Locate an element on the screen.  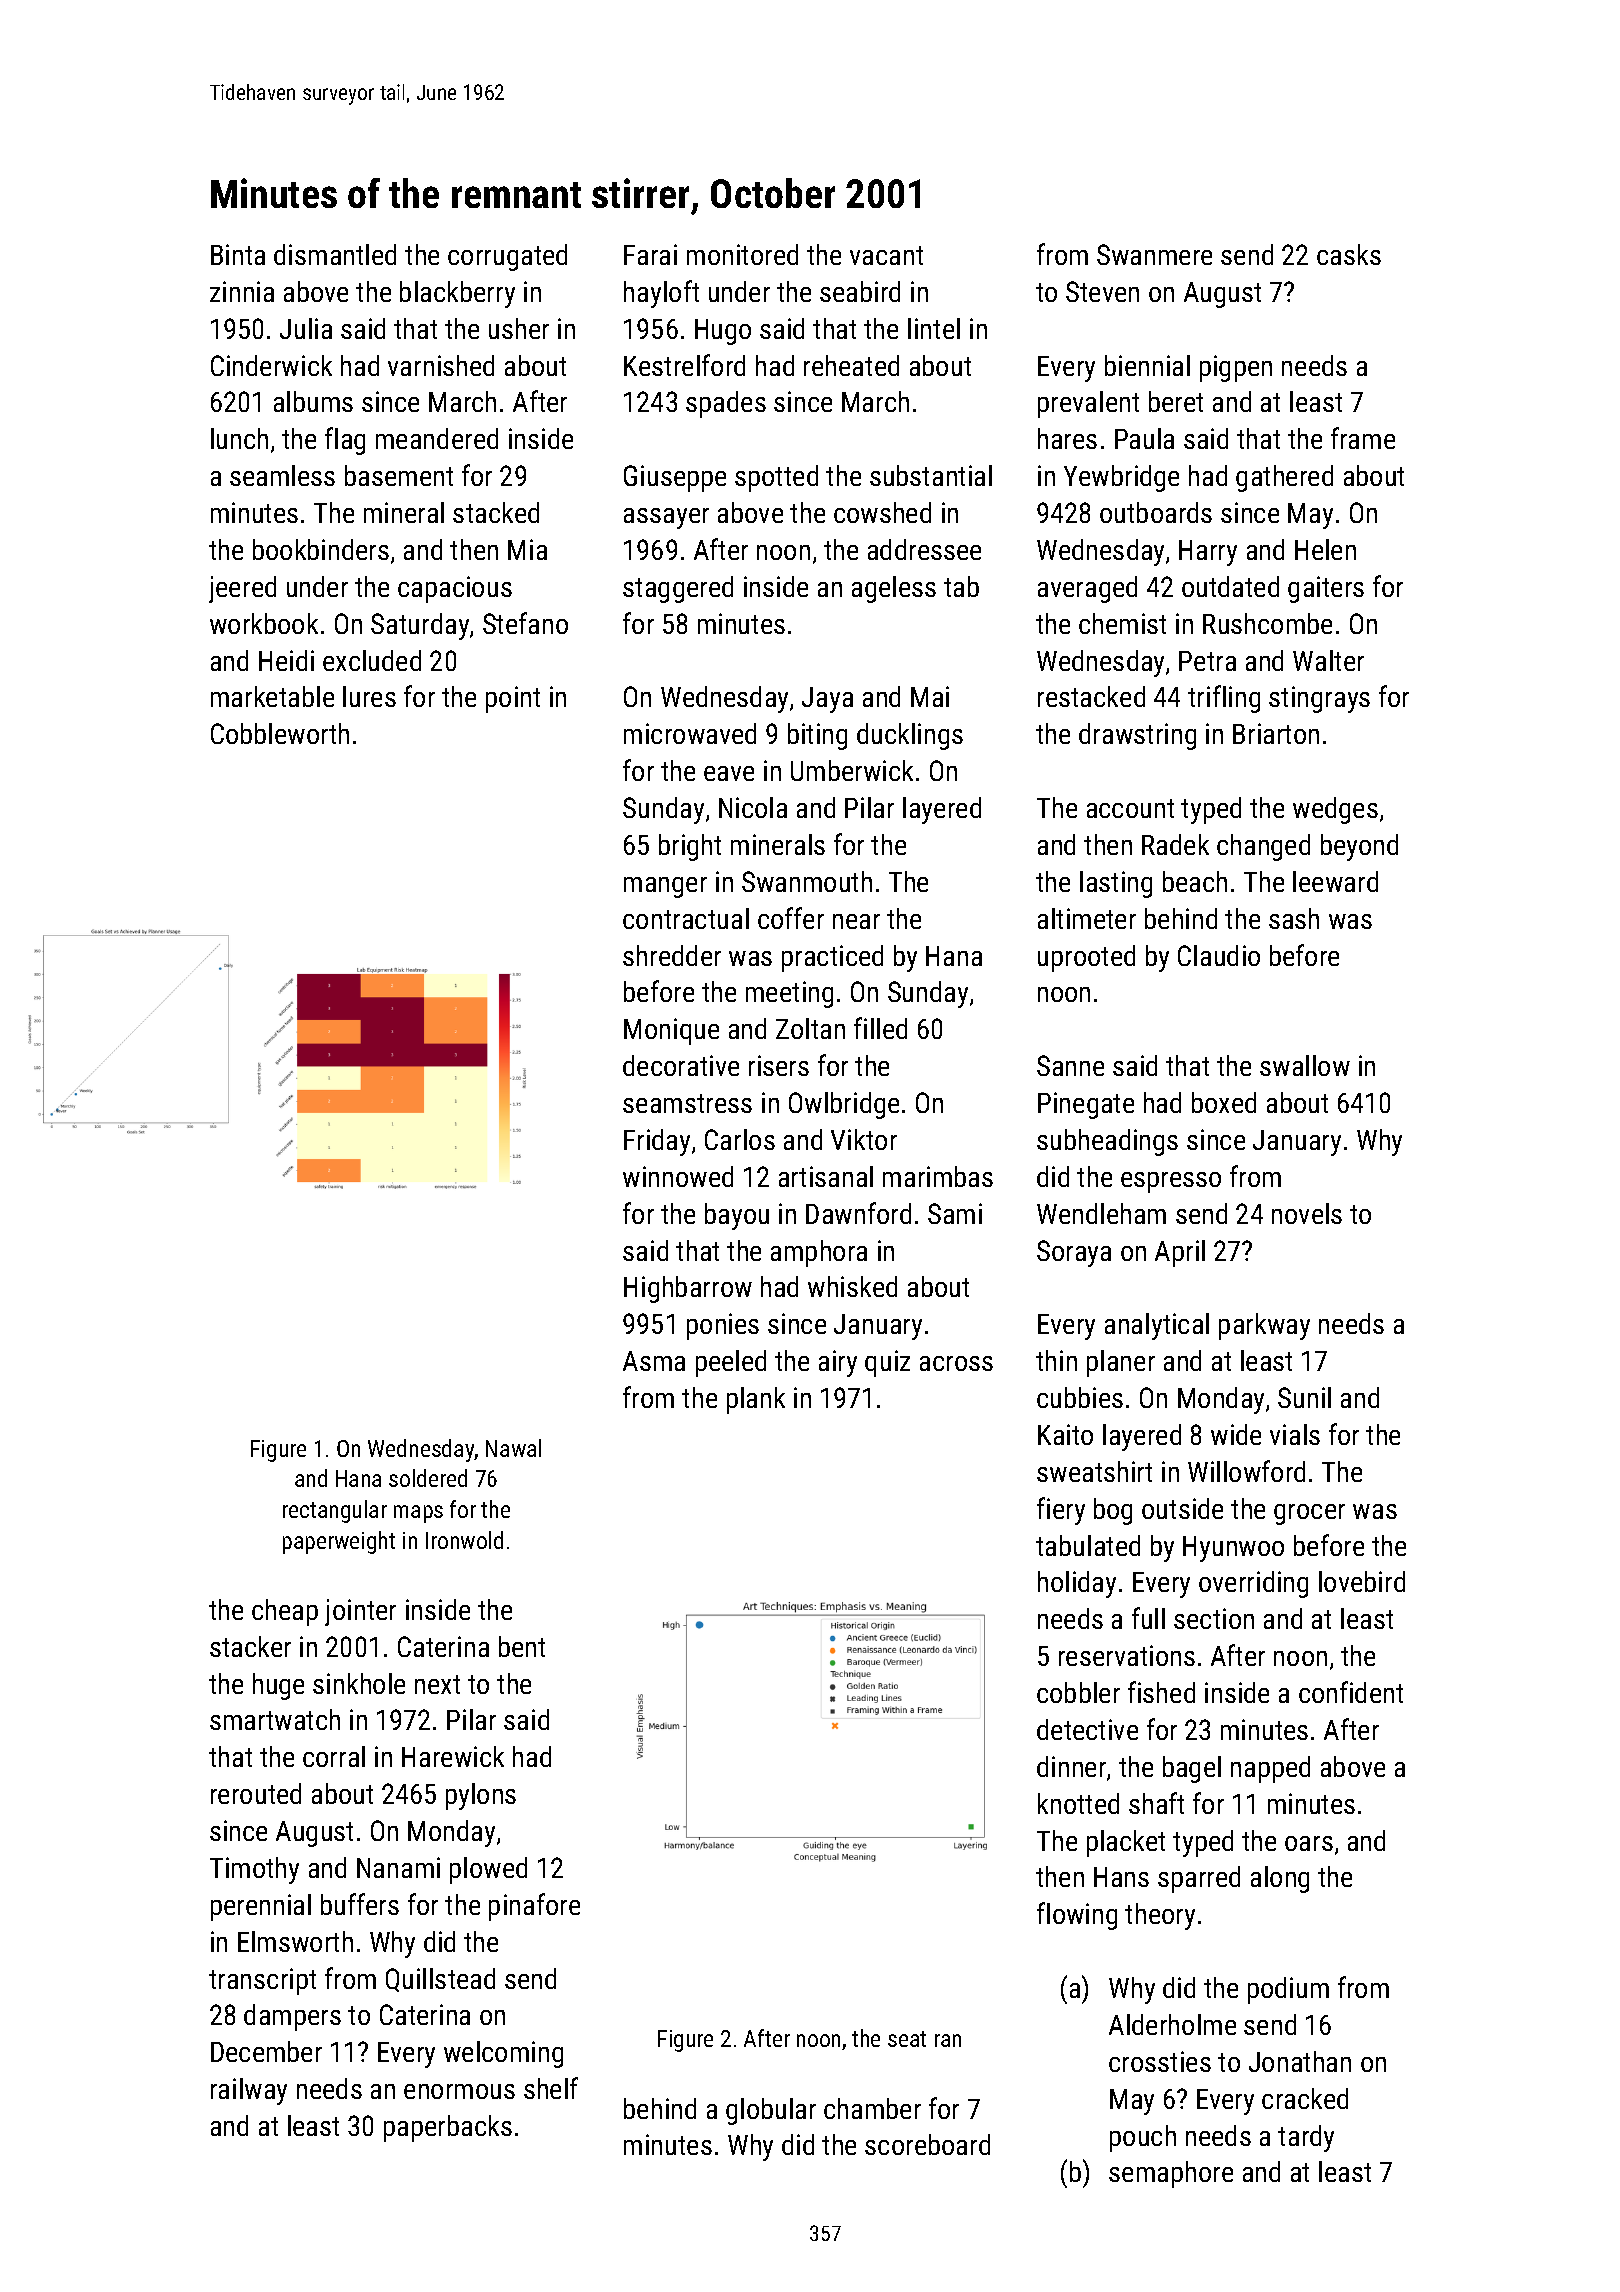
railway is located at coordinates (249, 2091).
